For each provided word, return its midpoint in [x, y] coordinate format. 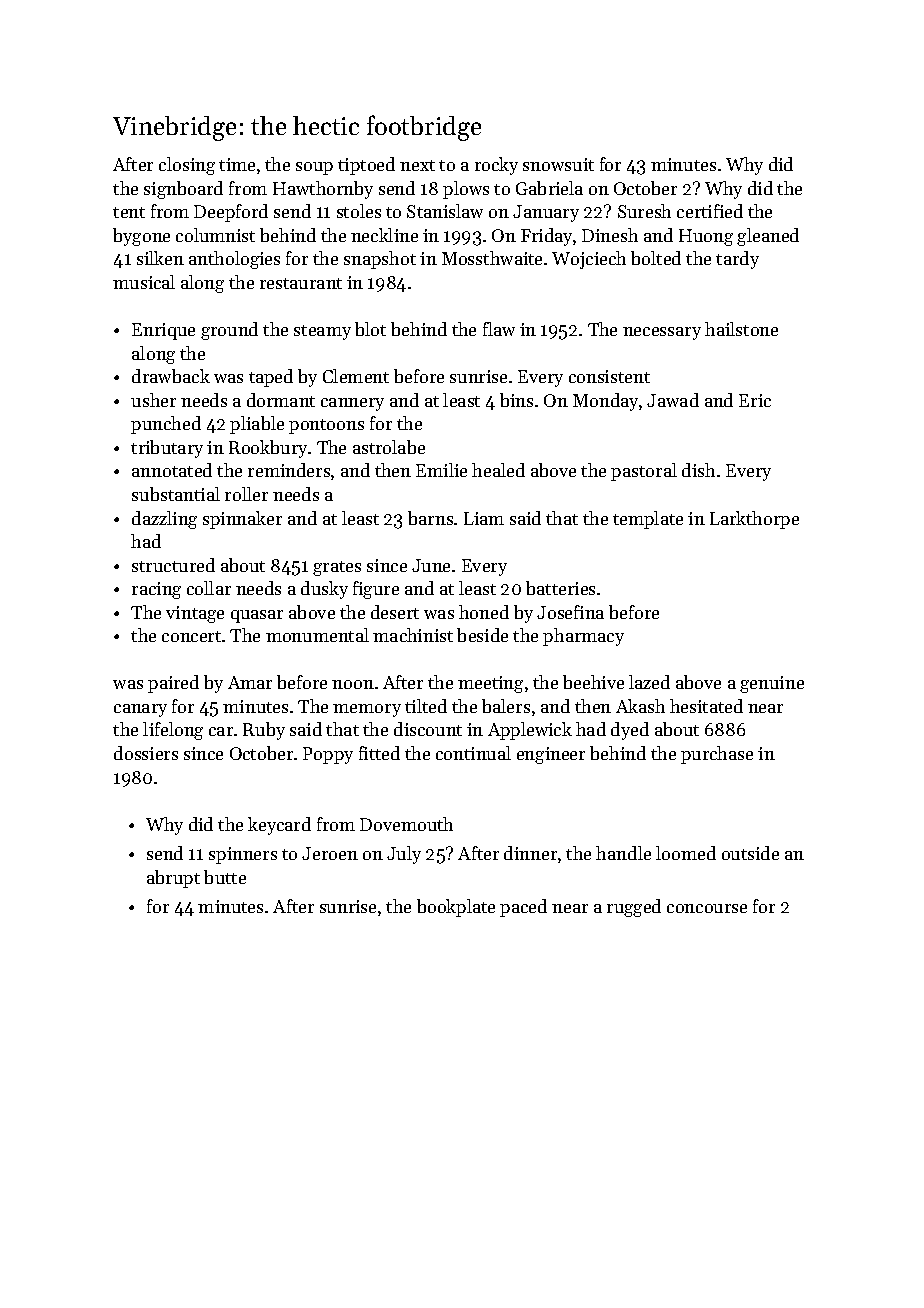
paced [523, 908]
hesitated [706, 706]
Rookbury [268, 449]
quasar [257, 616]
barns [430, 518]
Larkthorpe [754, 520]
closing [187, 166]
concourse [707, 908]
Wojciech [589, 260]
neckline [384, 235]
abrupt [173, 879]
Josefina [570, 612]
